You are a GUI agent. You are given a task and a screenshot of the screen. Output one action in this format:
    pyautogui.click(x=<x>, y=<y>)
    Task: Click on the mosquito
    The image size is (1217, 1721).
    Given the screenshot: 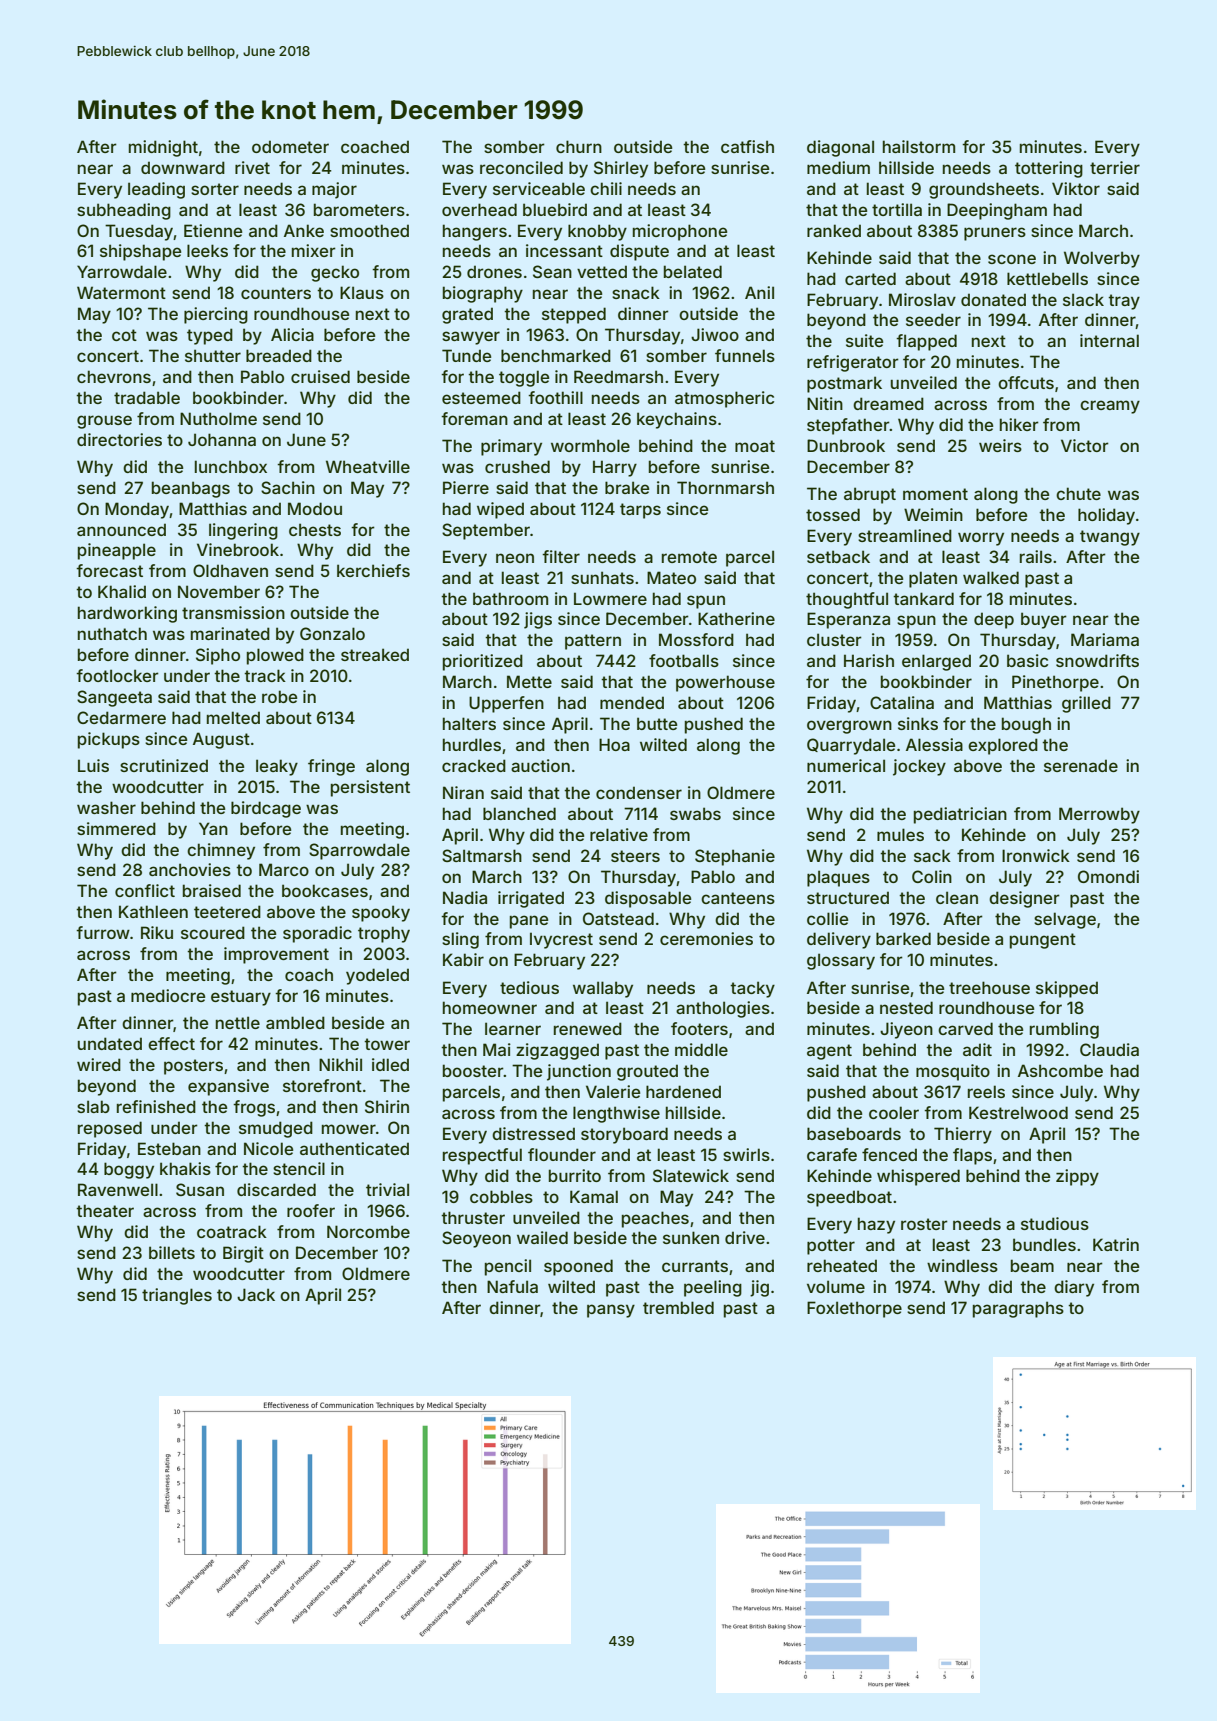 What is the action you would take?
    pyautogui.click(x=953, y=1072)
